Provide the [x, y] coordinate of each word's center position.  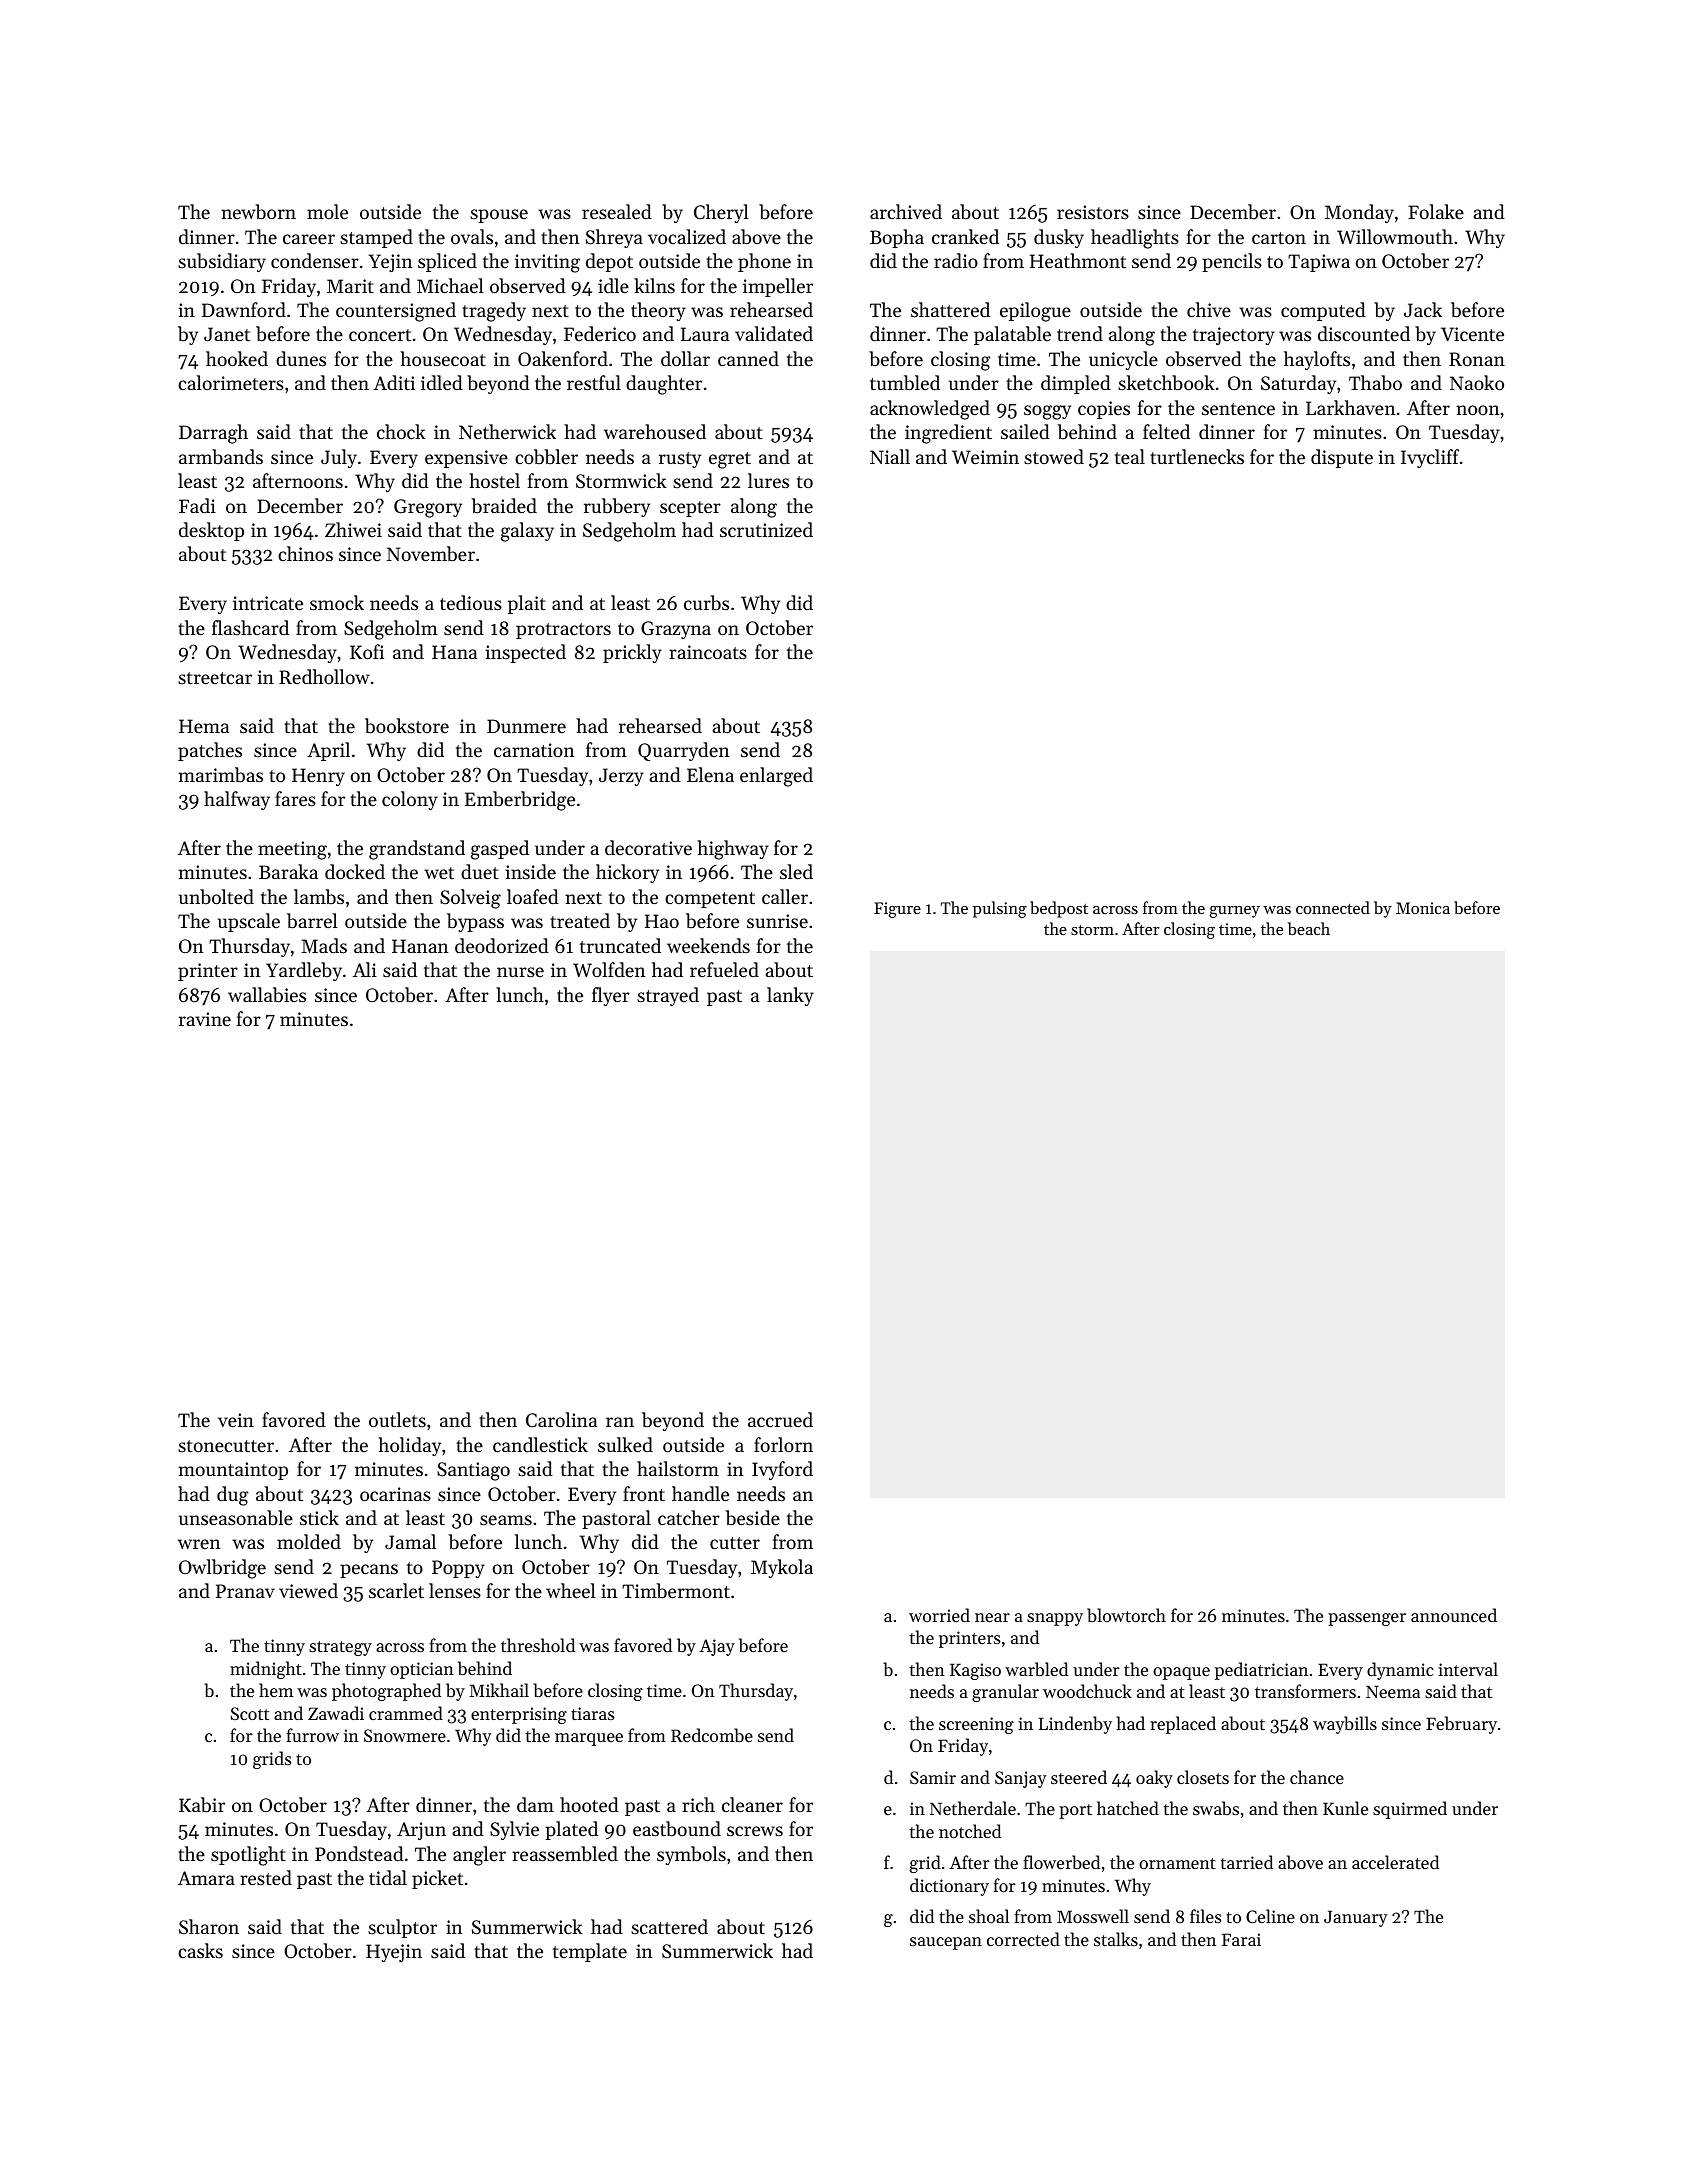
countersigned [396, 312]
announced [1454, 1615]
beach [1309, 928]
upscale [249, 922]
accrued [780, 1419]
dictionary [949, 1887]
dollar [685, 358]
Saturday [1298, 384]
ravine [205, 1019]
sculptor [402, 1928]
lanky [790, 996]
